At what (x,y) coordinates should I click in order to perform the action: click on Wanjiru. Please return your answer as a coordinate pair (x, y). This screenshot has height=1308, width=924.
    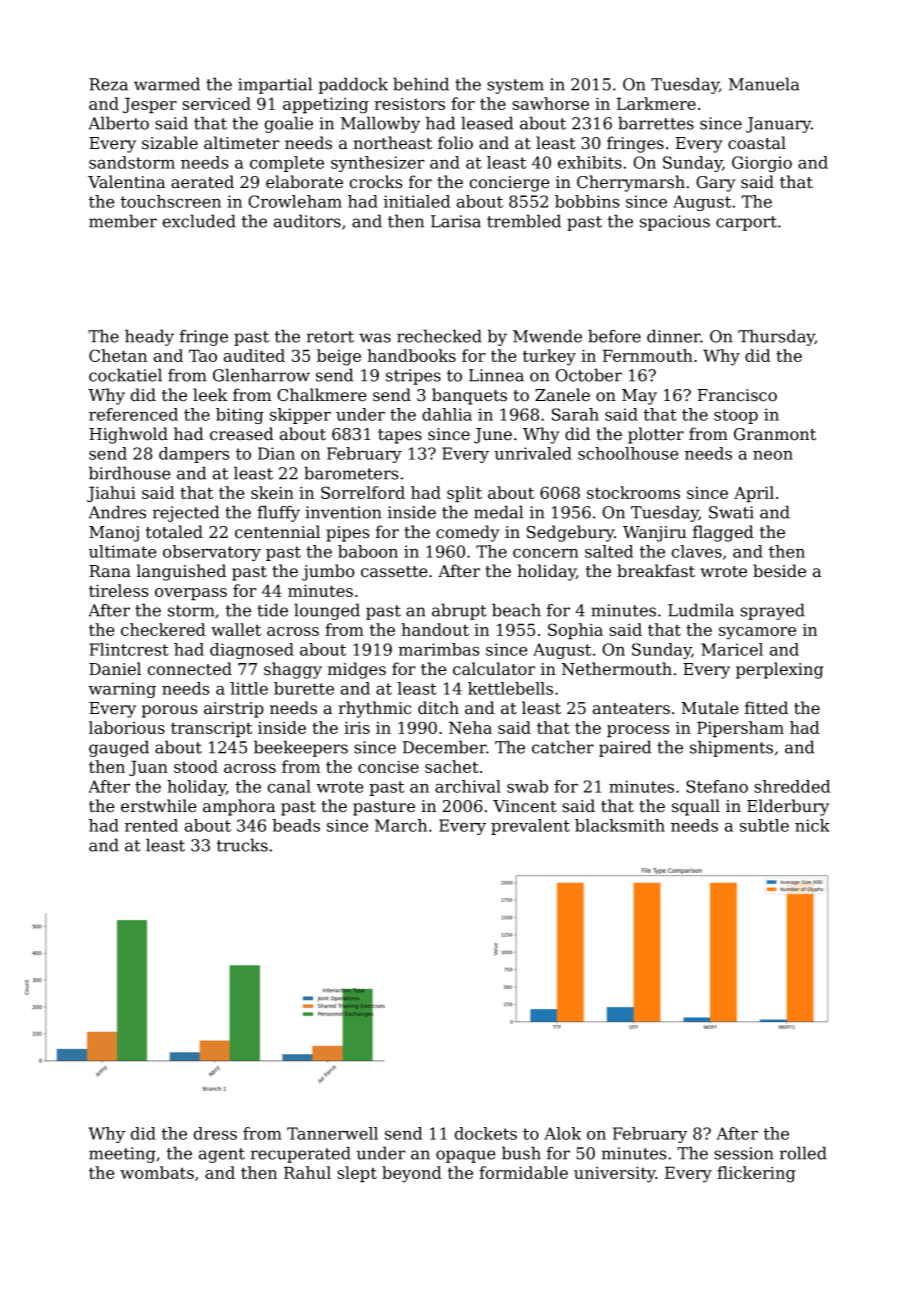
    Looking at the image, I should click on (655, 534).
